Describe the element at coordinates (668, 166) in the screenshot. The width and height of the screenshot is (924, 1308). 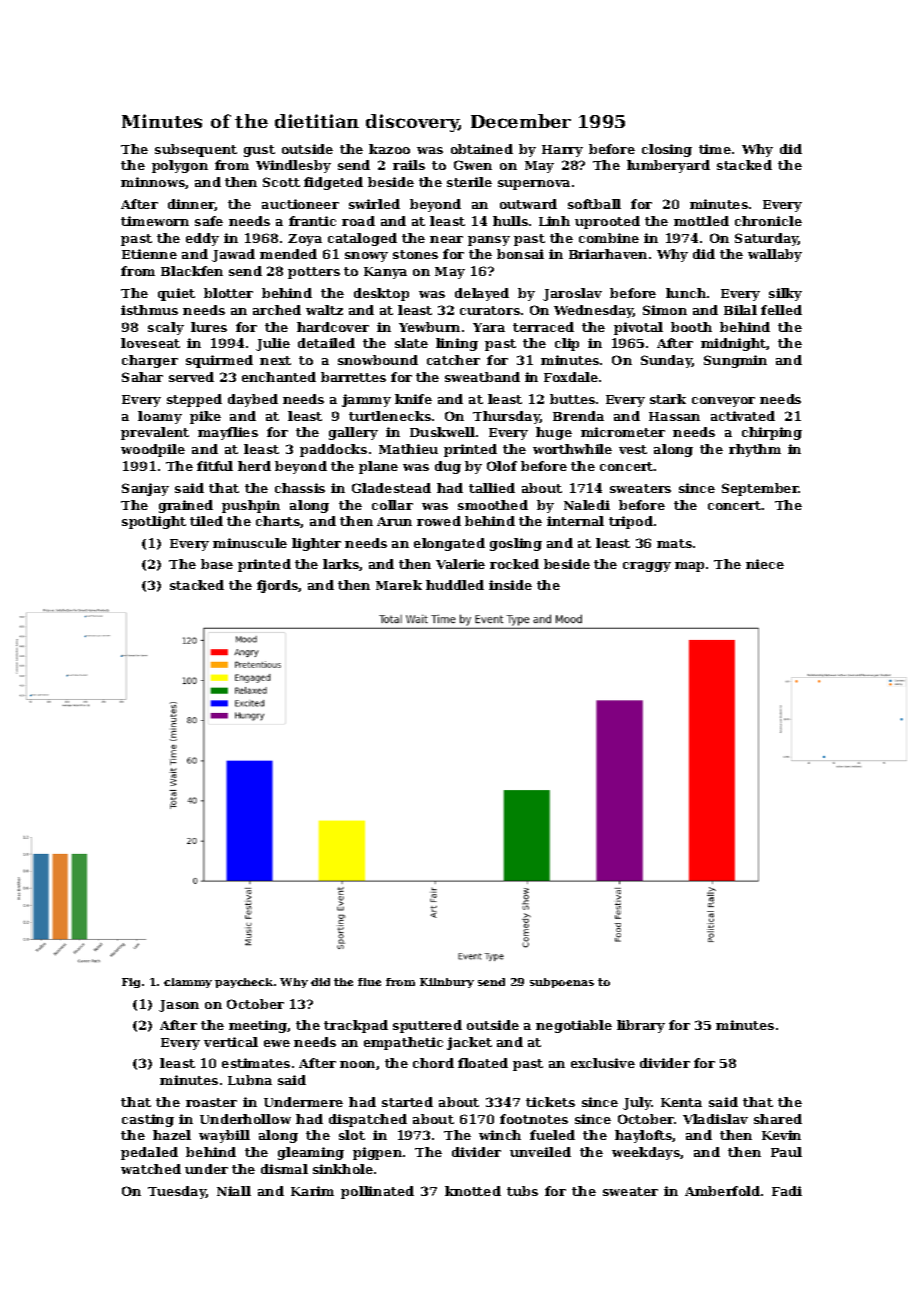
I see `lumberyard` at that location.
